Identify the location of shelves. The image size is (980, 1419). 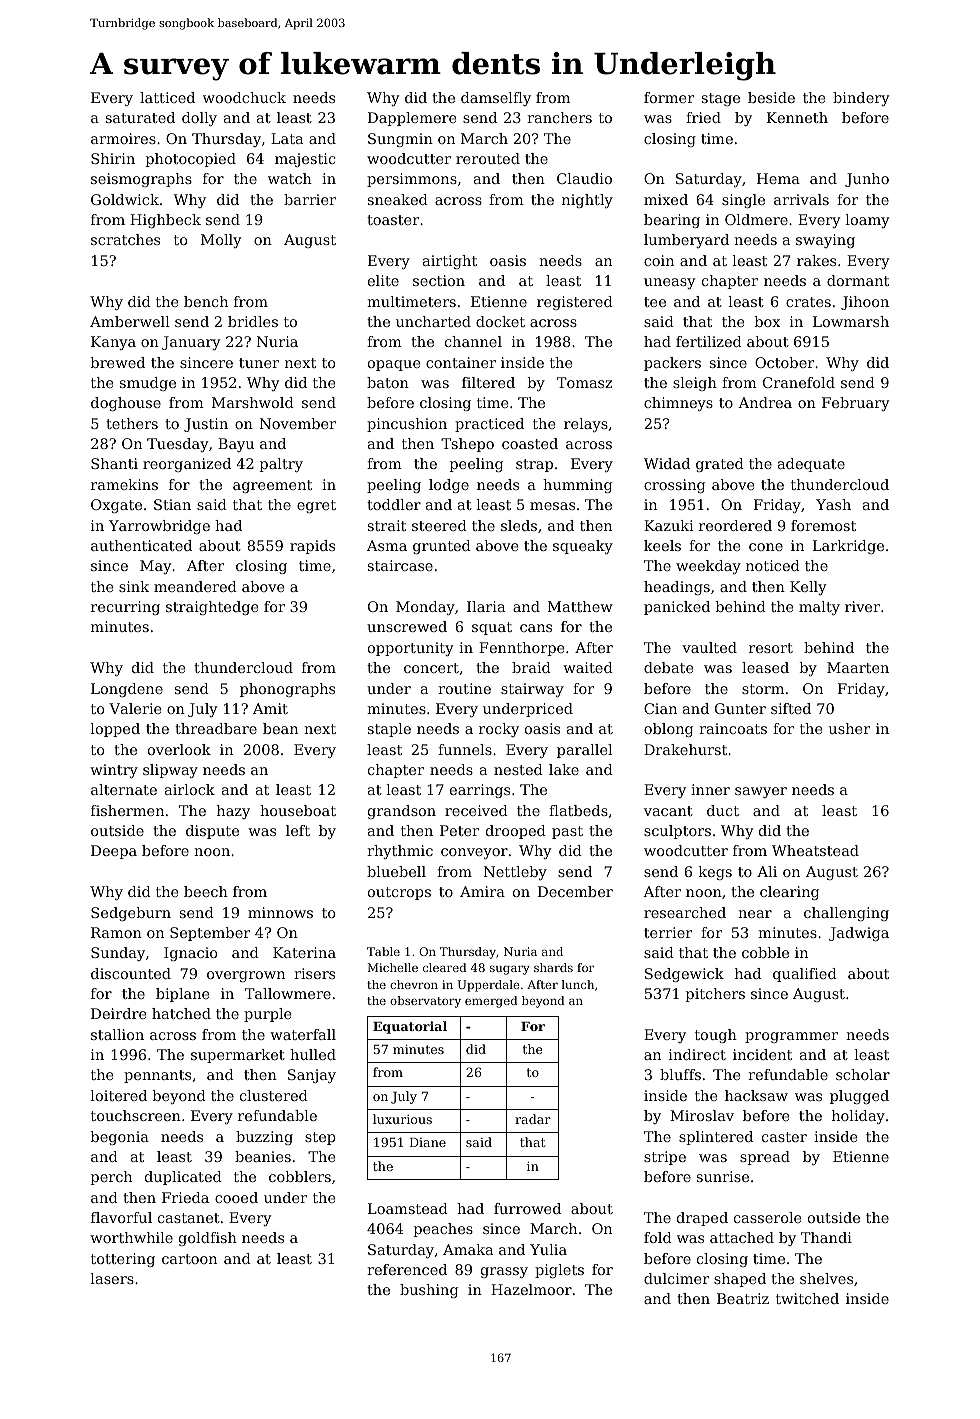
(826, 1278).
